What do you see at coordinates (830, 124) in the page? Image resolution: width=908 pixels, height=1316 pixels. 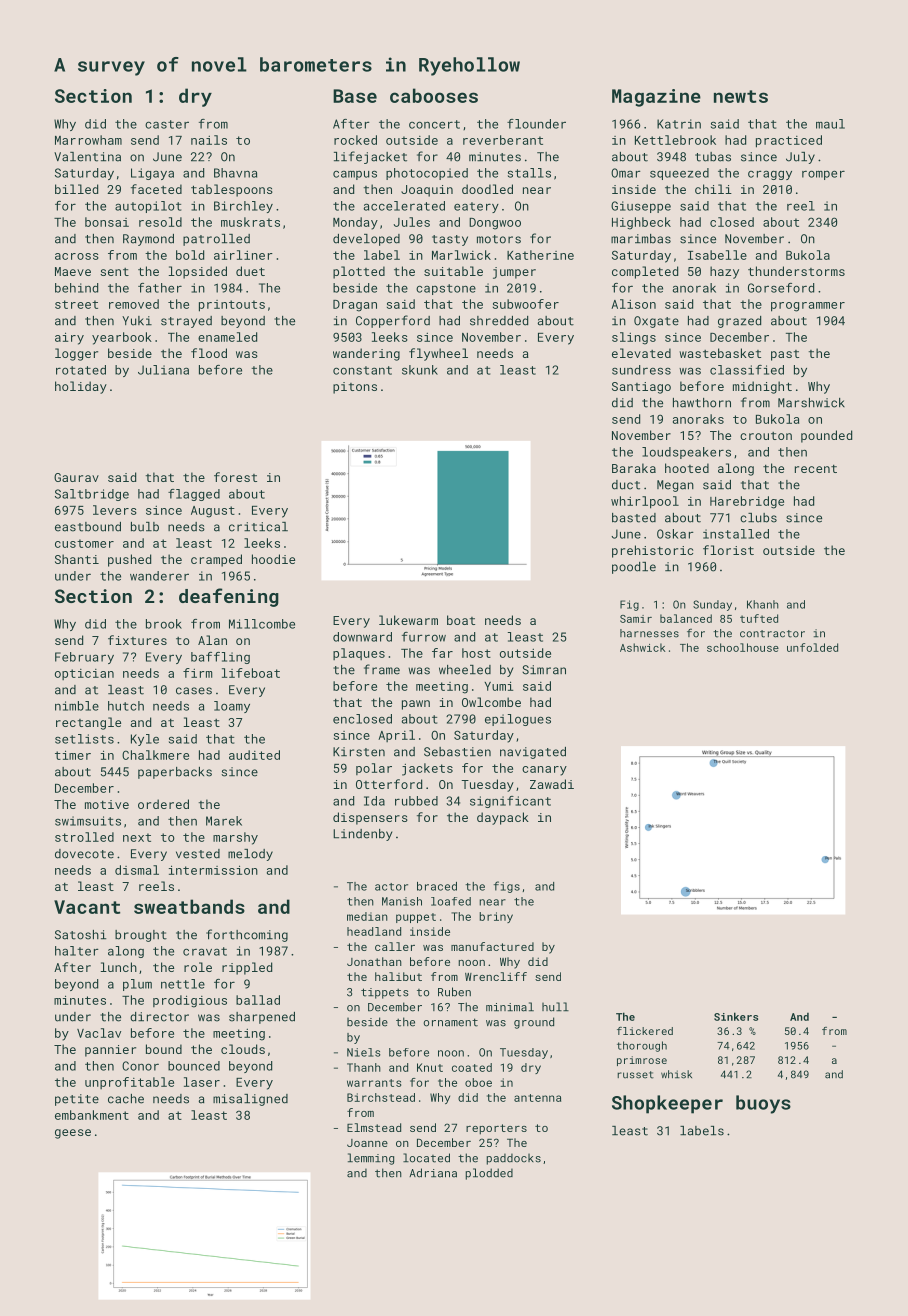 I see `maul` at bounding box center [830, 124].
